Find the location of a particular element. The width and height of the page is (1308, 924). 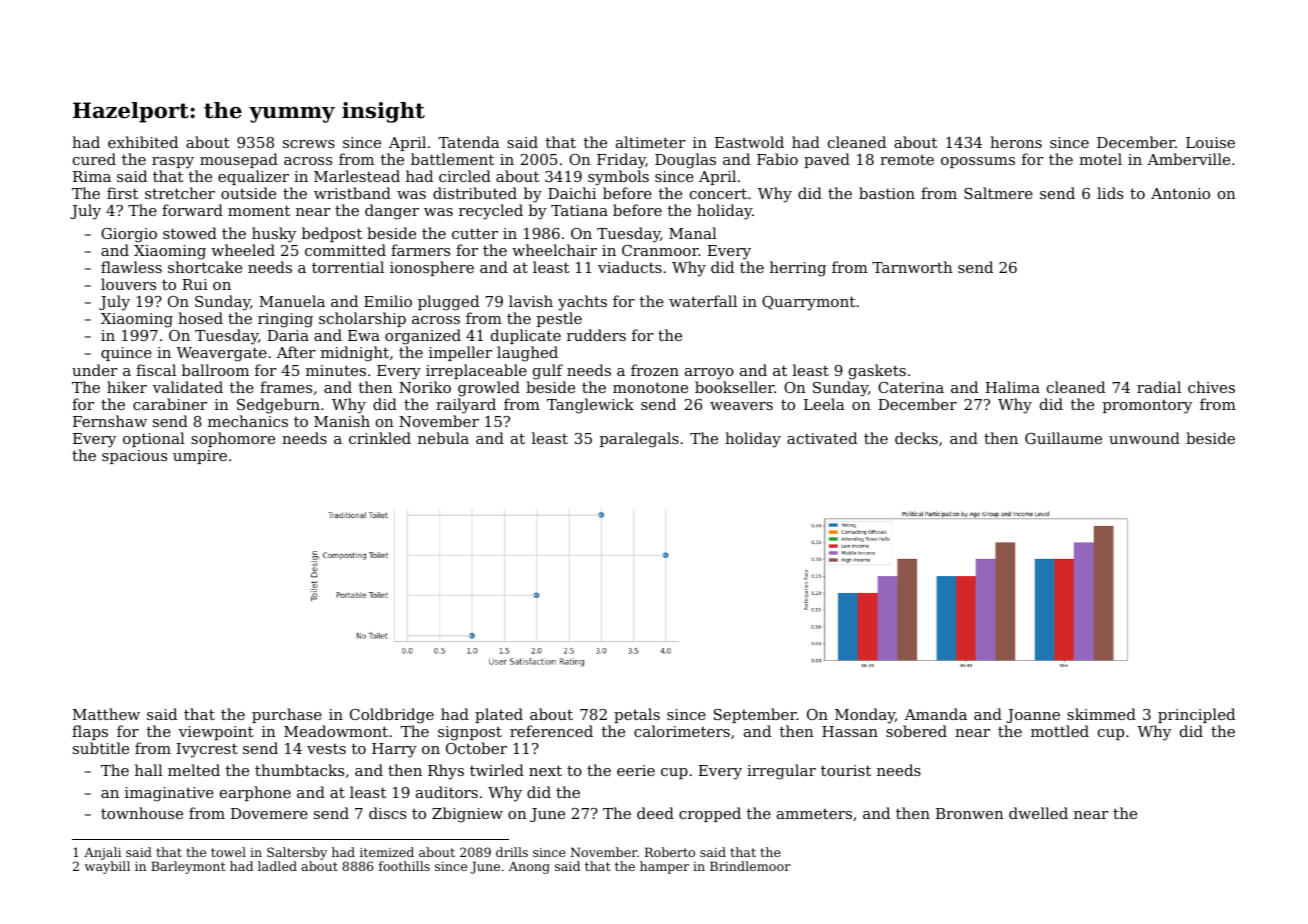

Anong is located at coordinates (529, 867).
